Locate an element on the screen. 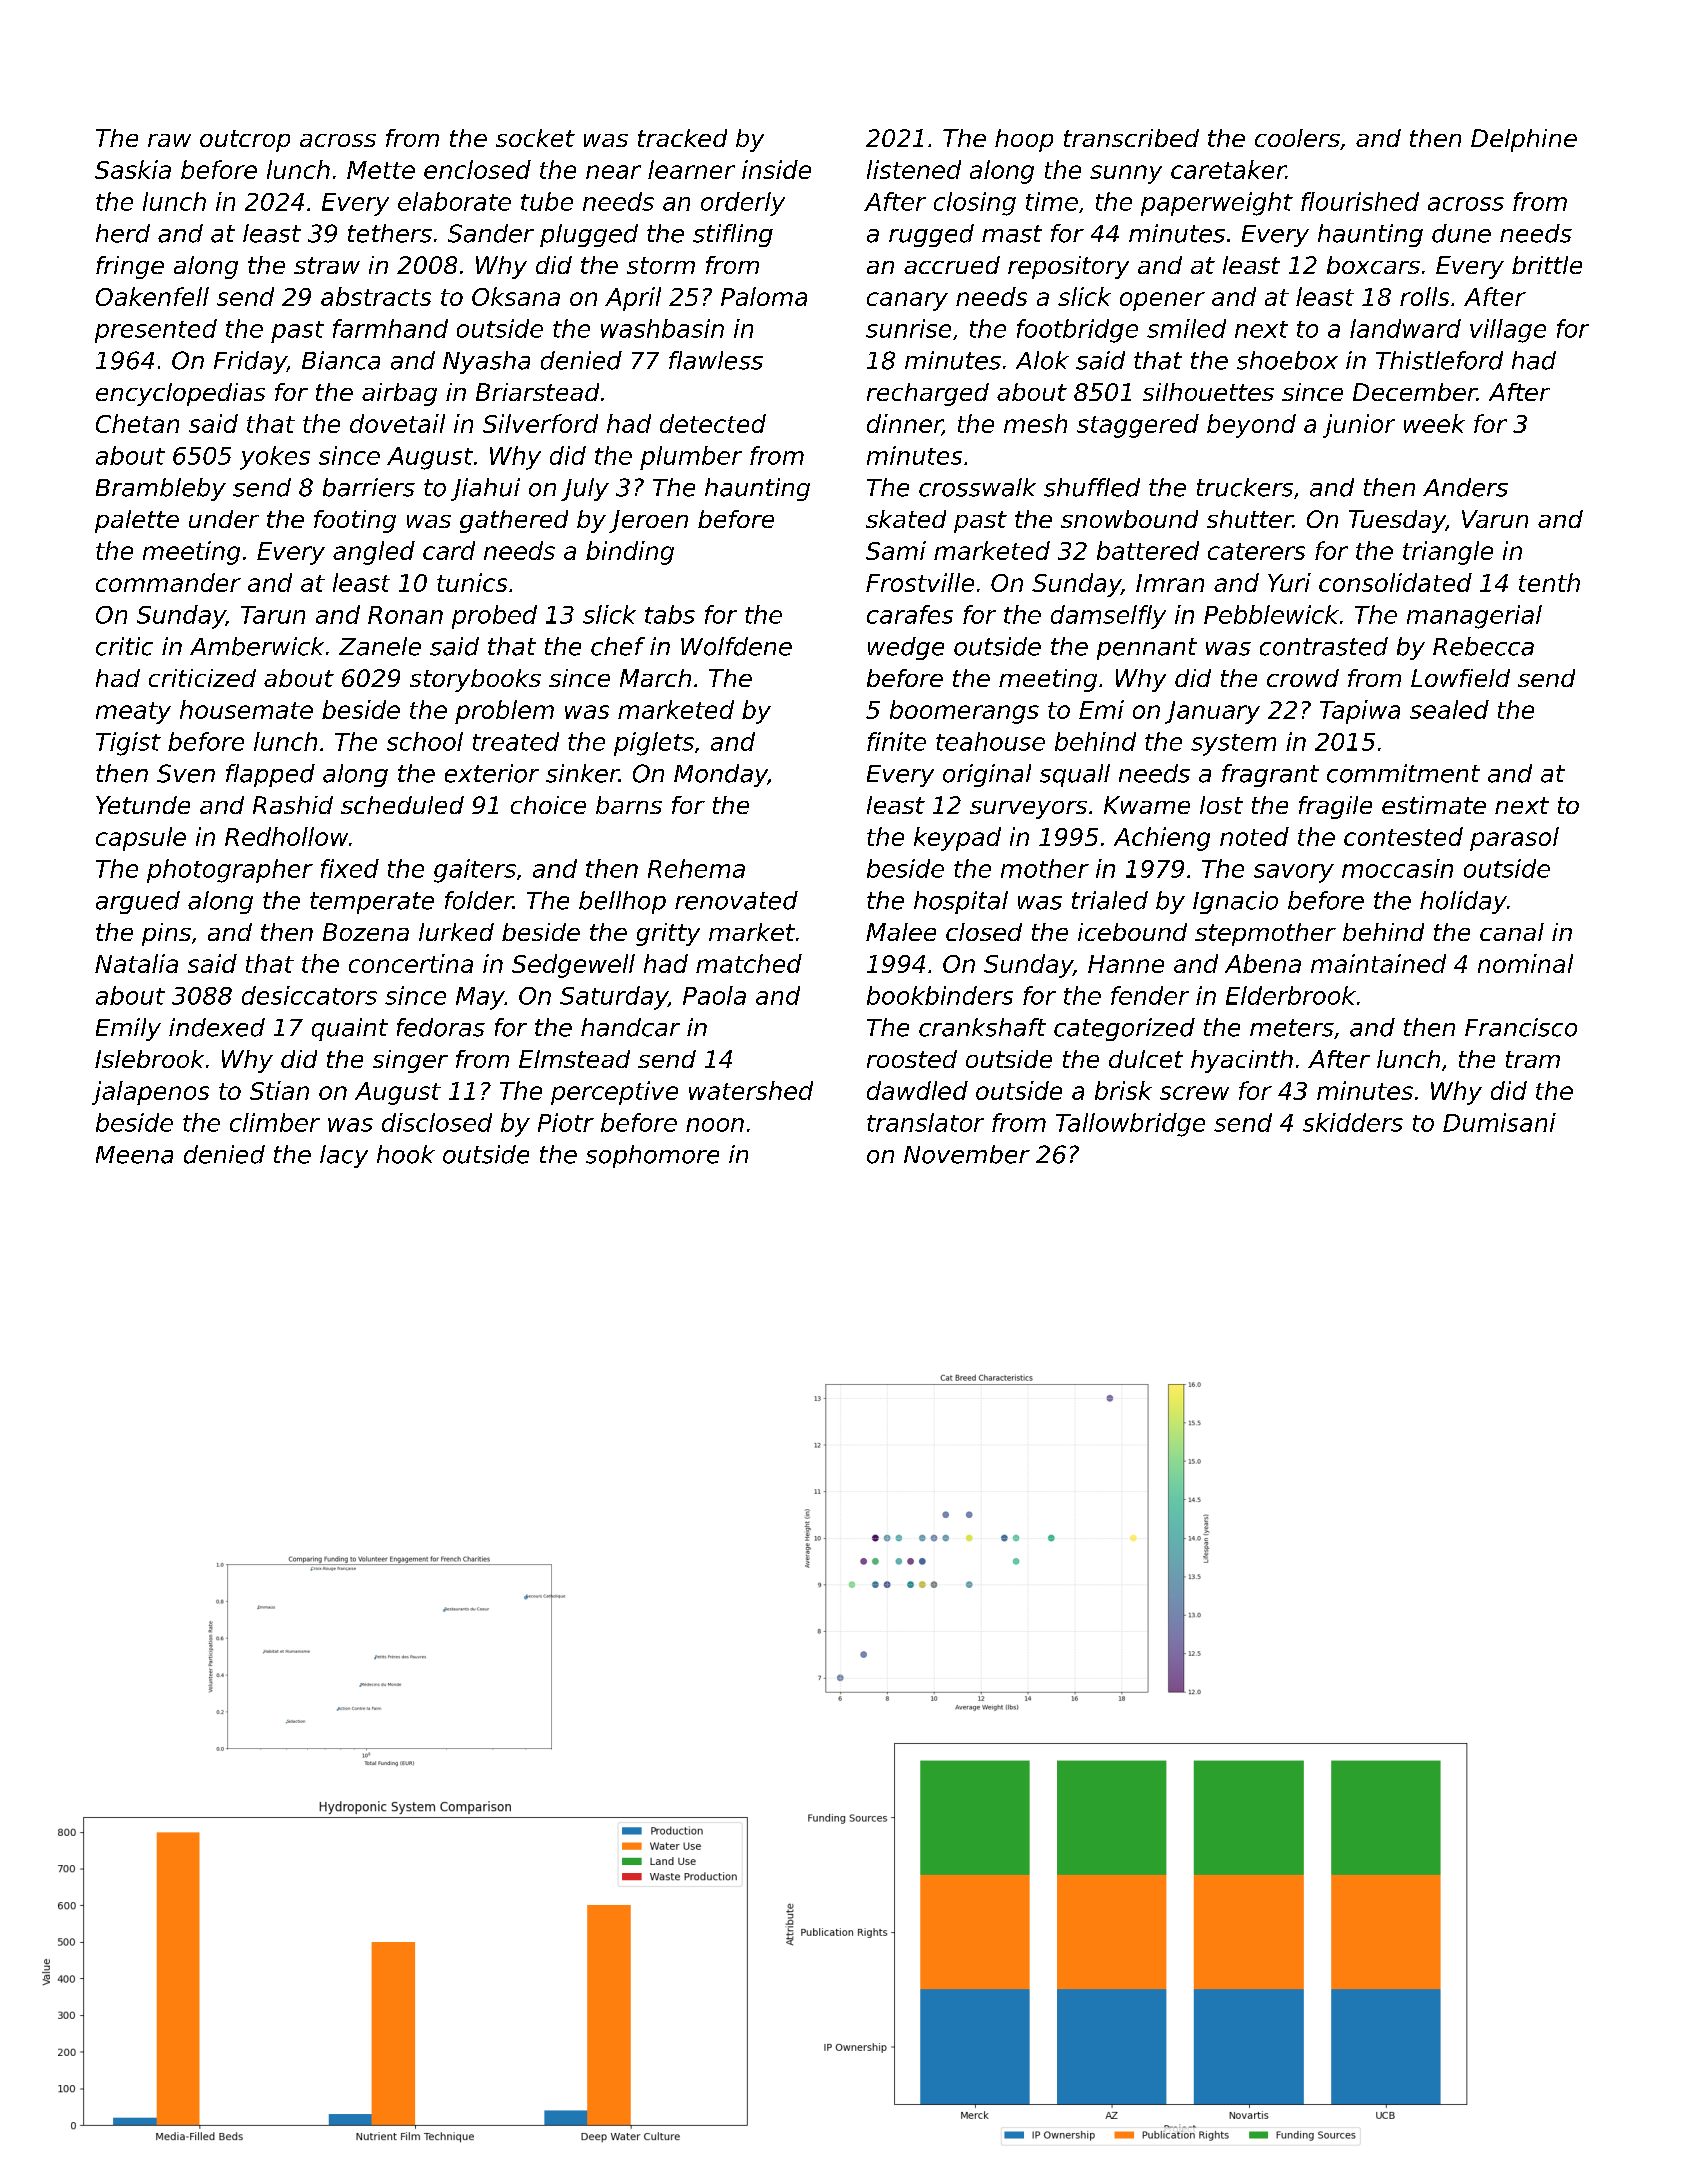 The image size is (1683, 2178). wedge is located at coordinates (906, 648).
